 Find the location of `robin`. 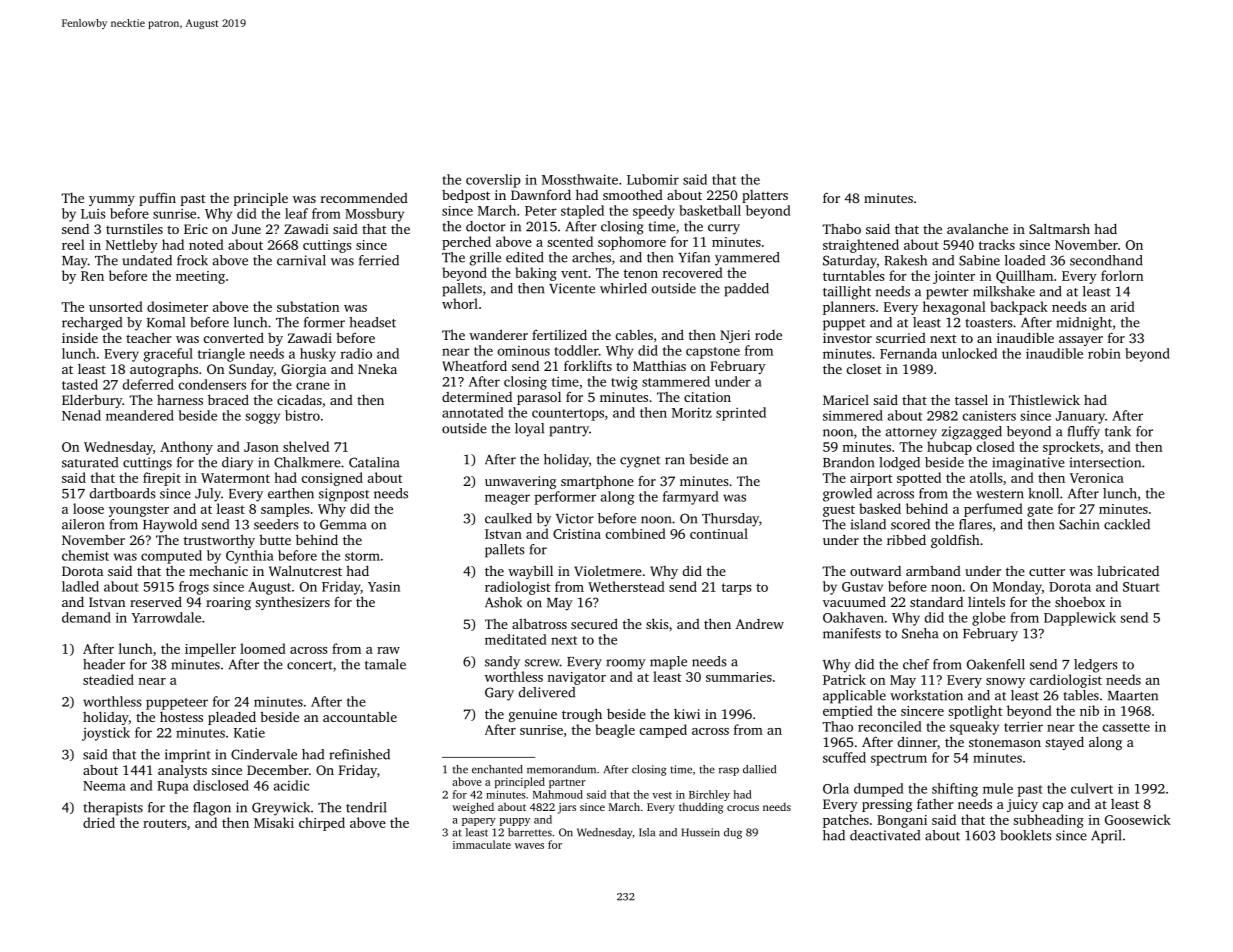

robin is located at coordinates (1104, 353).
